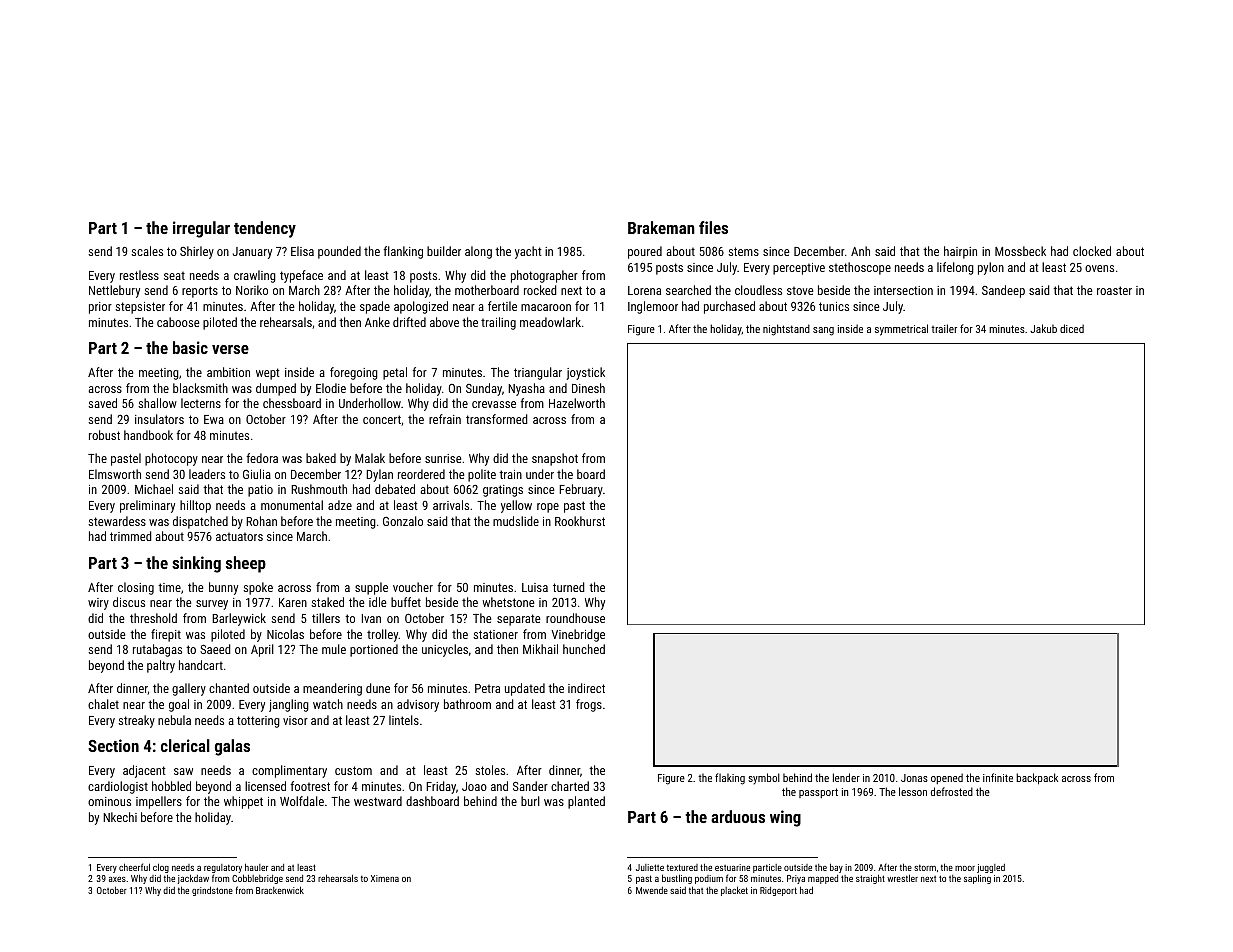 Image resolution: width=1233 pixels, height=952 pixels. I want to click on trailer, so click(944, 328).
